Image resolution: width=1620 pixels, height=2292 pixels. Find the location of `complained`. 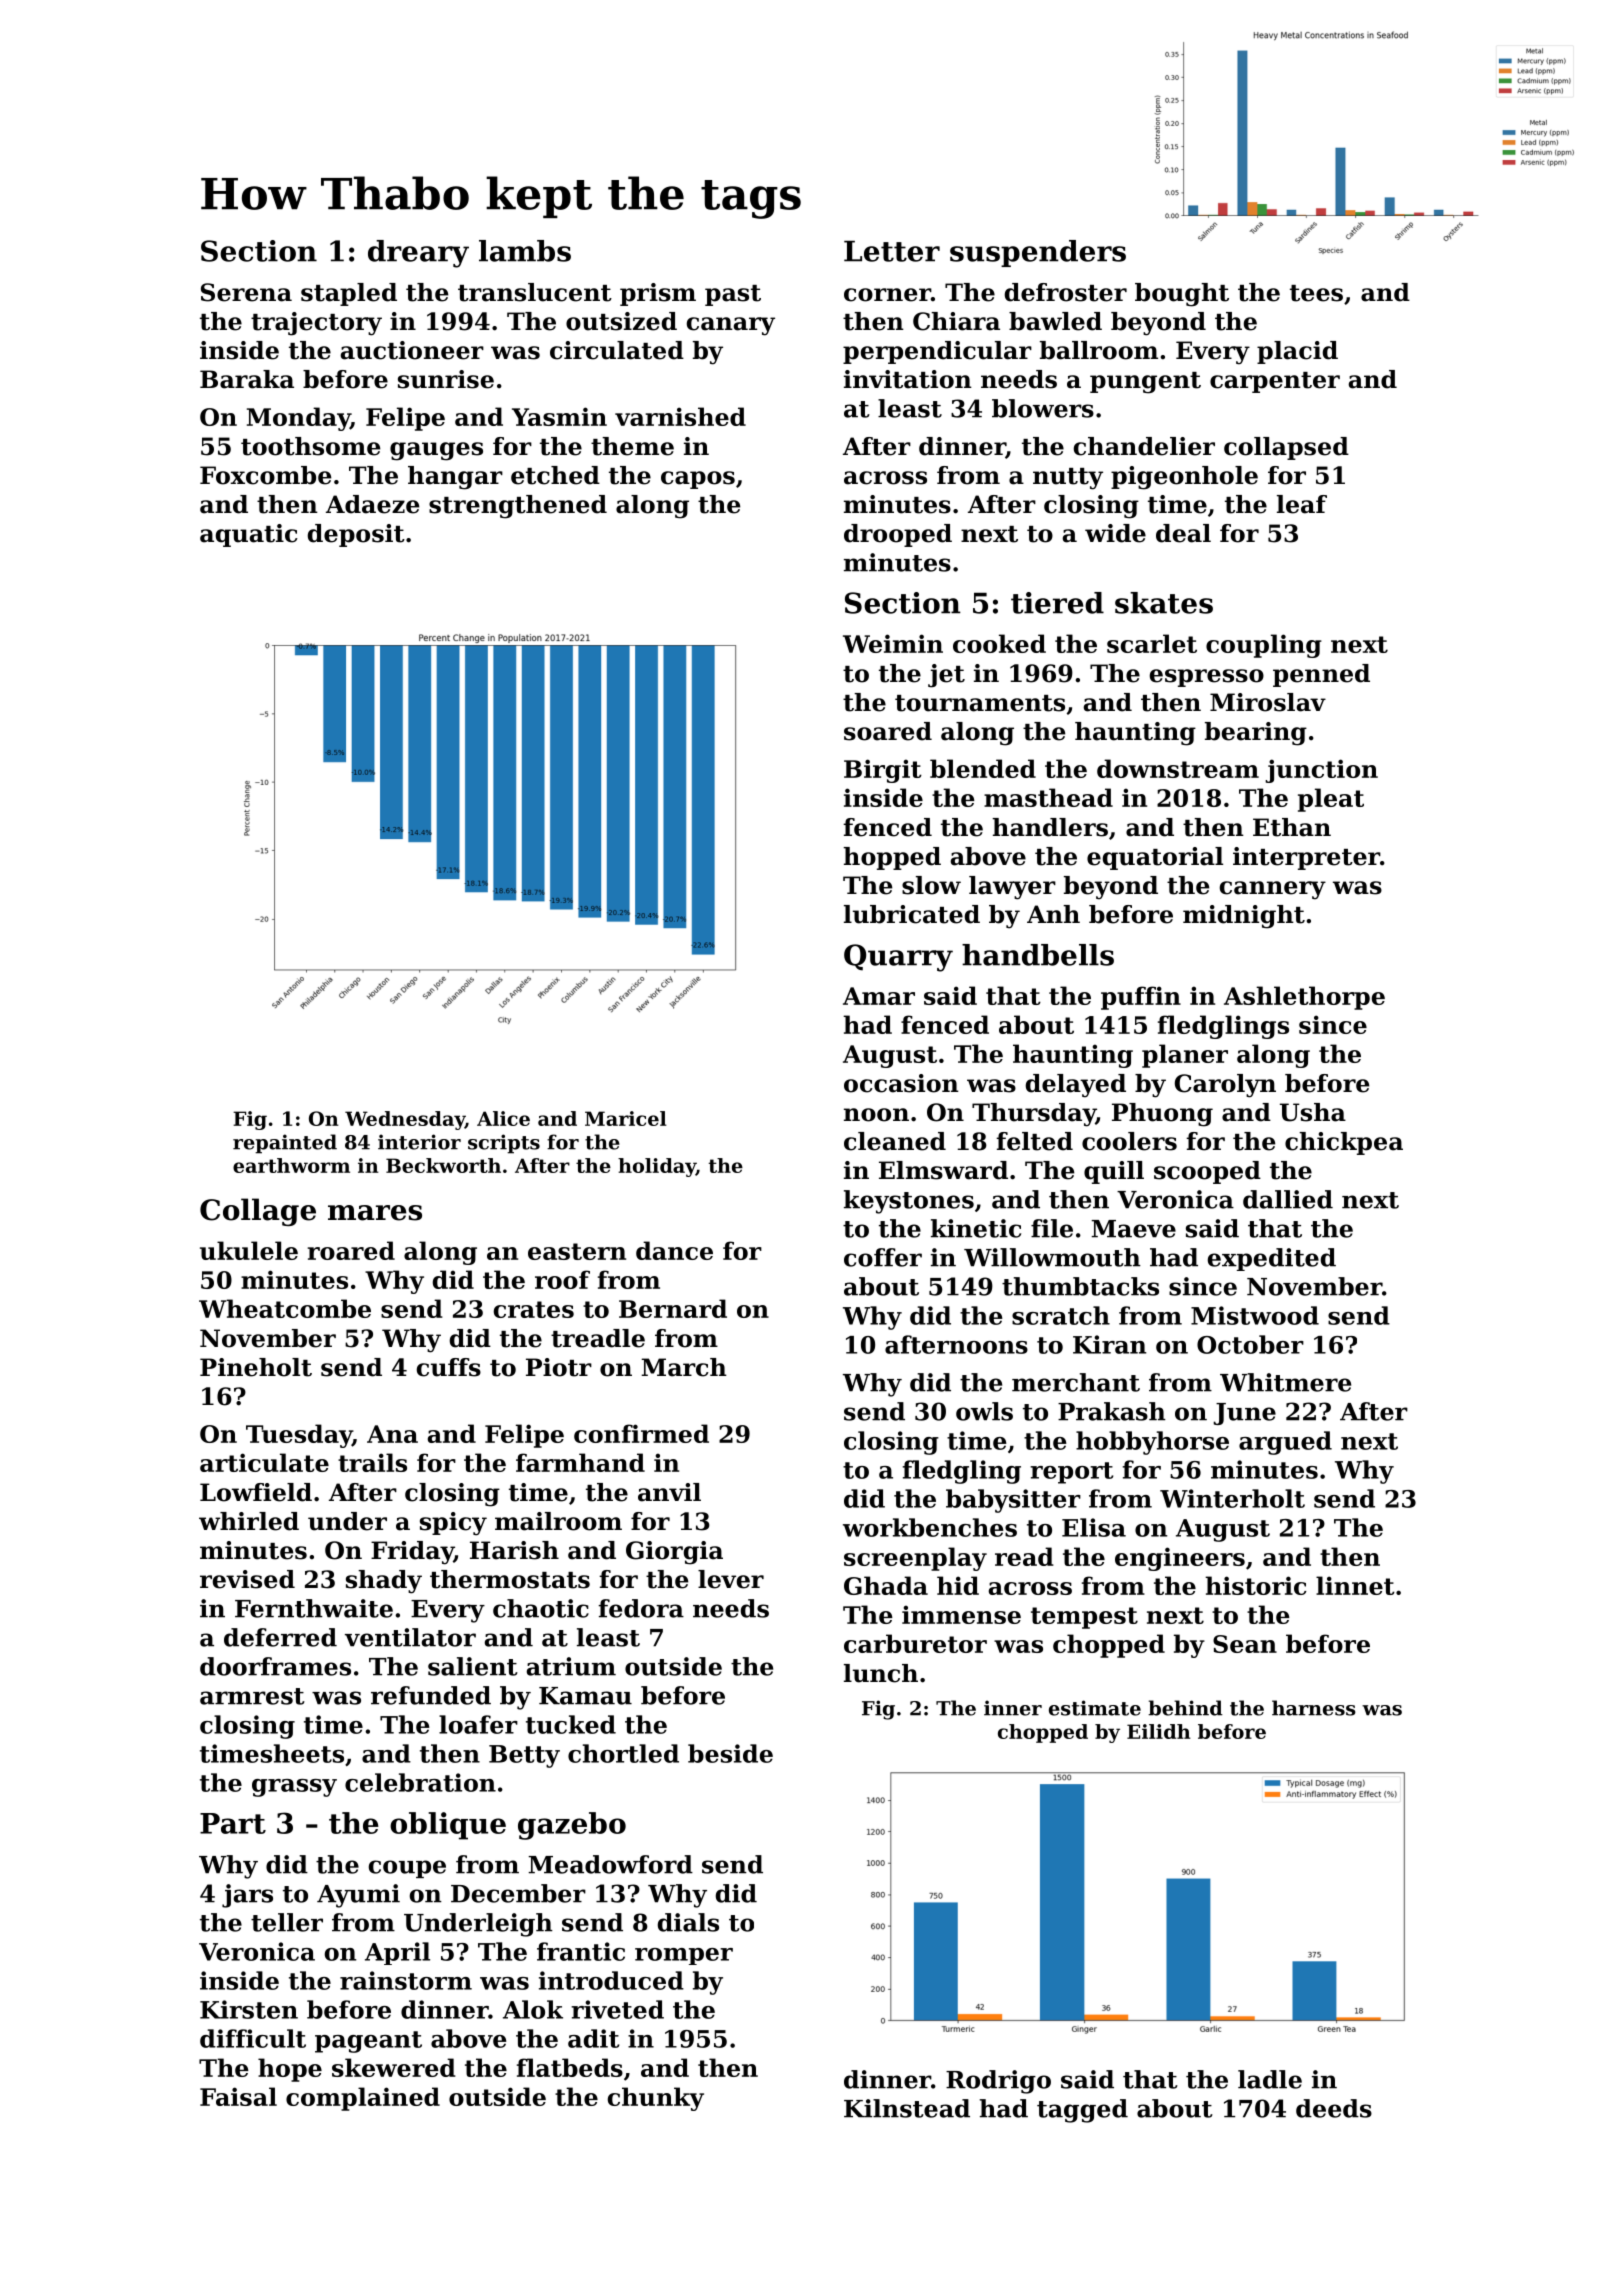

complained is located at coordinates (363, 2099).
